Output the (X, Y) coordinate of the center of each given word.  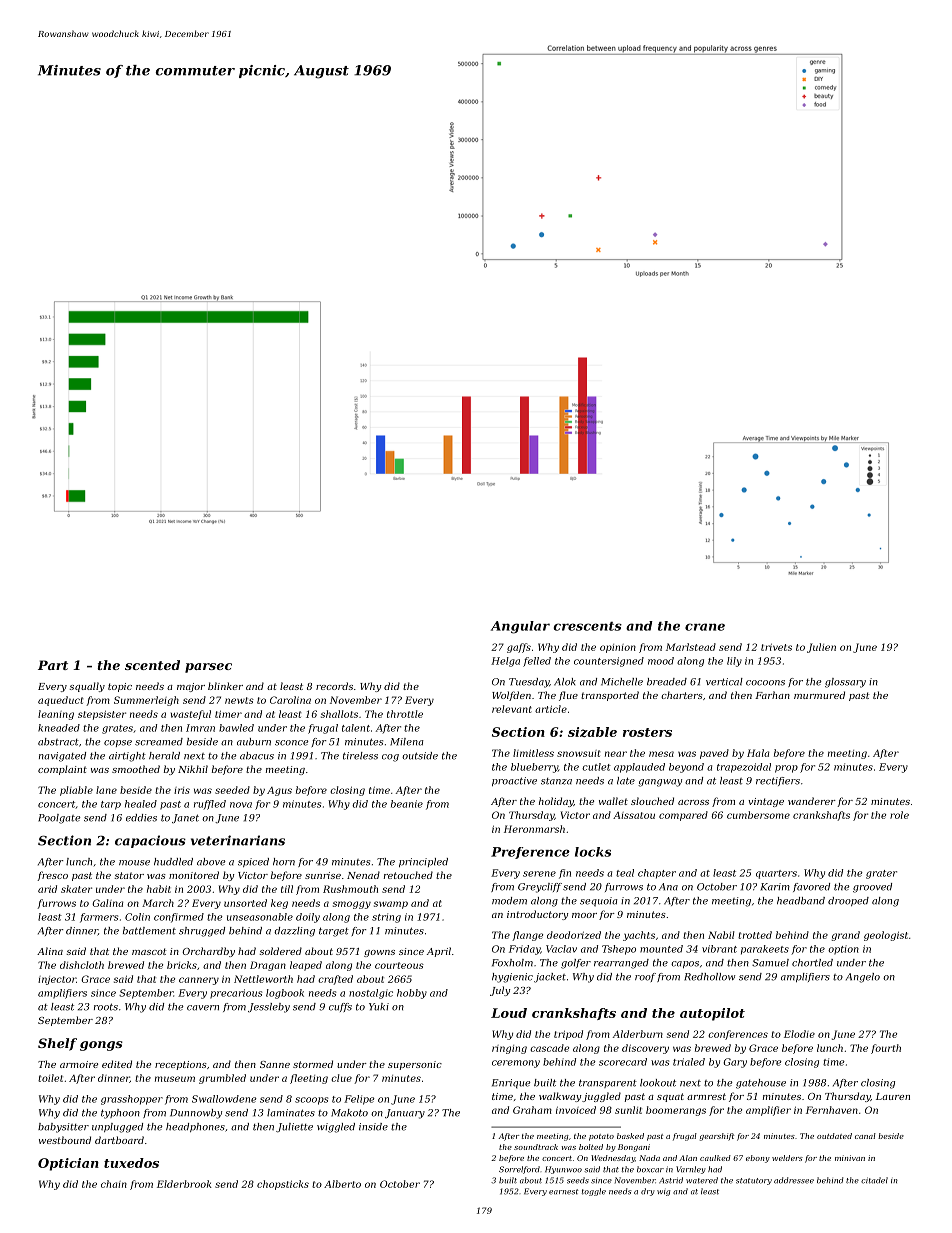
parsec (208, 668)
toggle (594, 1192)
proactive (514, 781)
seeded (232, 790)
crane (705, 627)
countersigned (609, 662)
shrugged (202, 932)
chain (114, 1184)
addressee (794, 1180)
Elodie (799, 1034)
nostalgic (371, 994)
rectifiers (778, 781)
